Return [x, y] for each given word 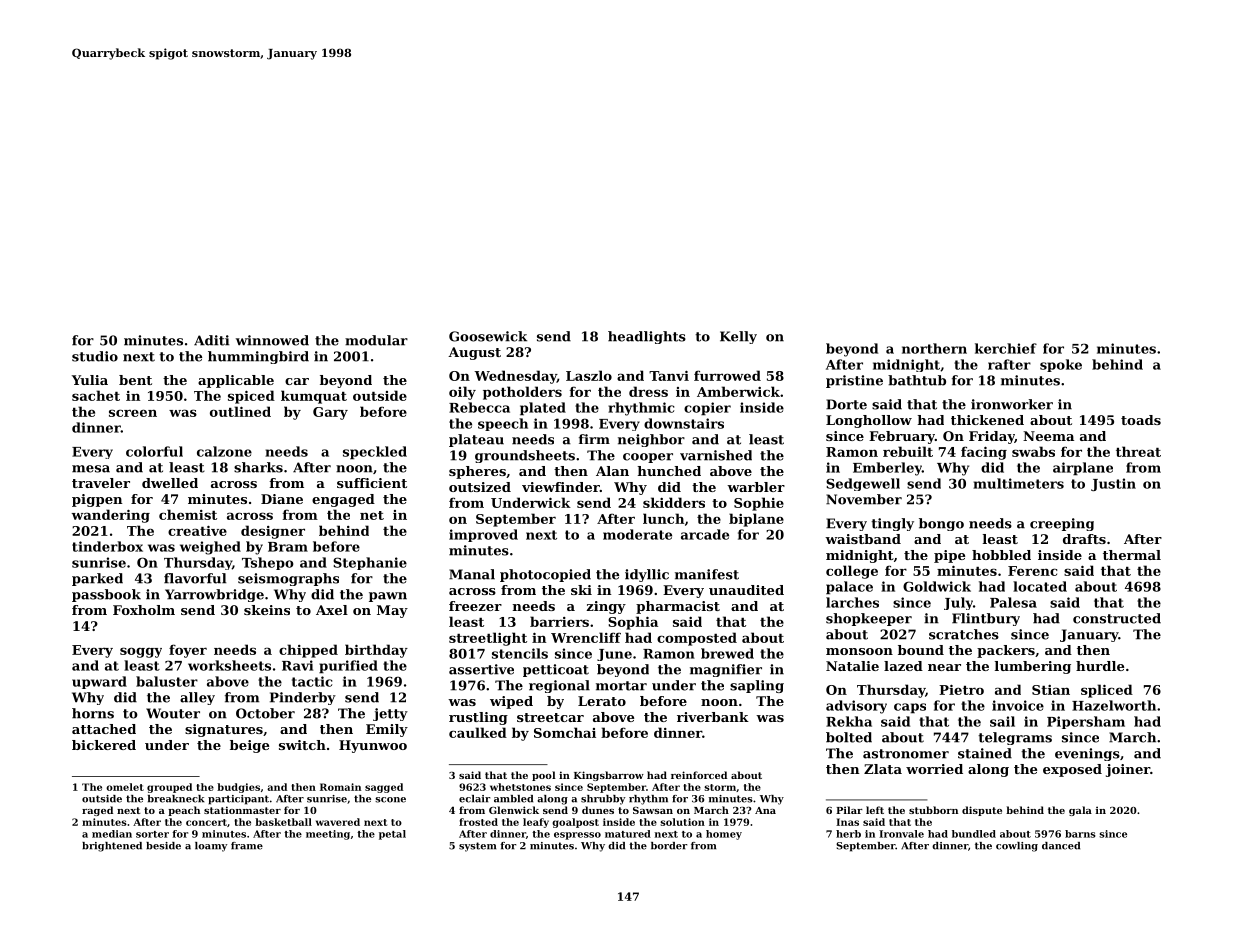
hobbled [1001, 555]
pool [544, 776]
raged [97, 811]
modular [376, 340]
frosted [478, 822]
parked [97, 579]
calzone [224, 451]
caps [910, 708]
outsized [480, 487]
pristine [854, 381]
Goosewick [488, 336]
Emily [387, 730]
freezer [475, 606]
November [864, 499]
